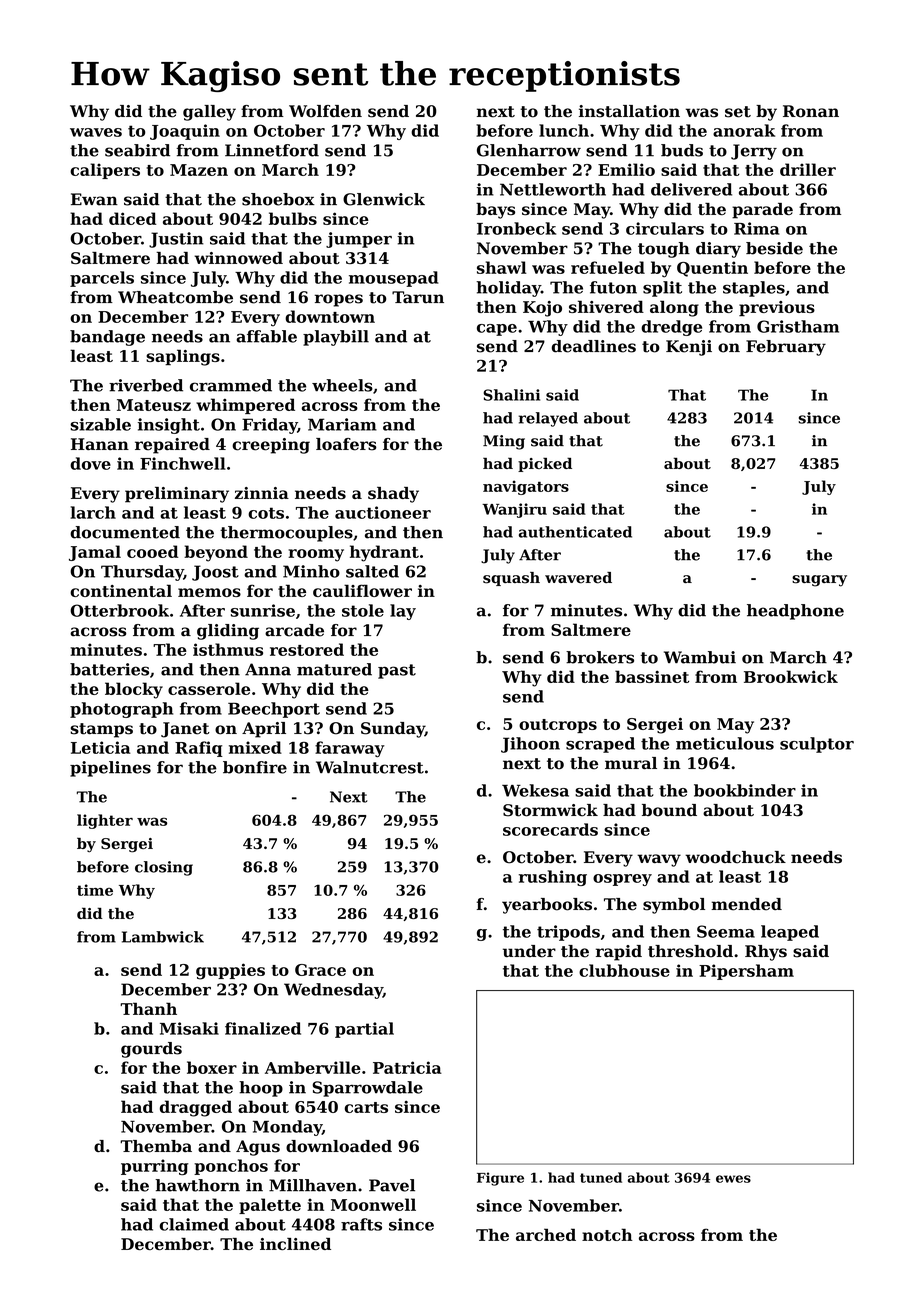  I want to click on cauliflower, so click(362, 590).
